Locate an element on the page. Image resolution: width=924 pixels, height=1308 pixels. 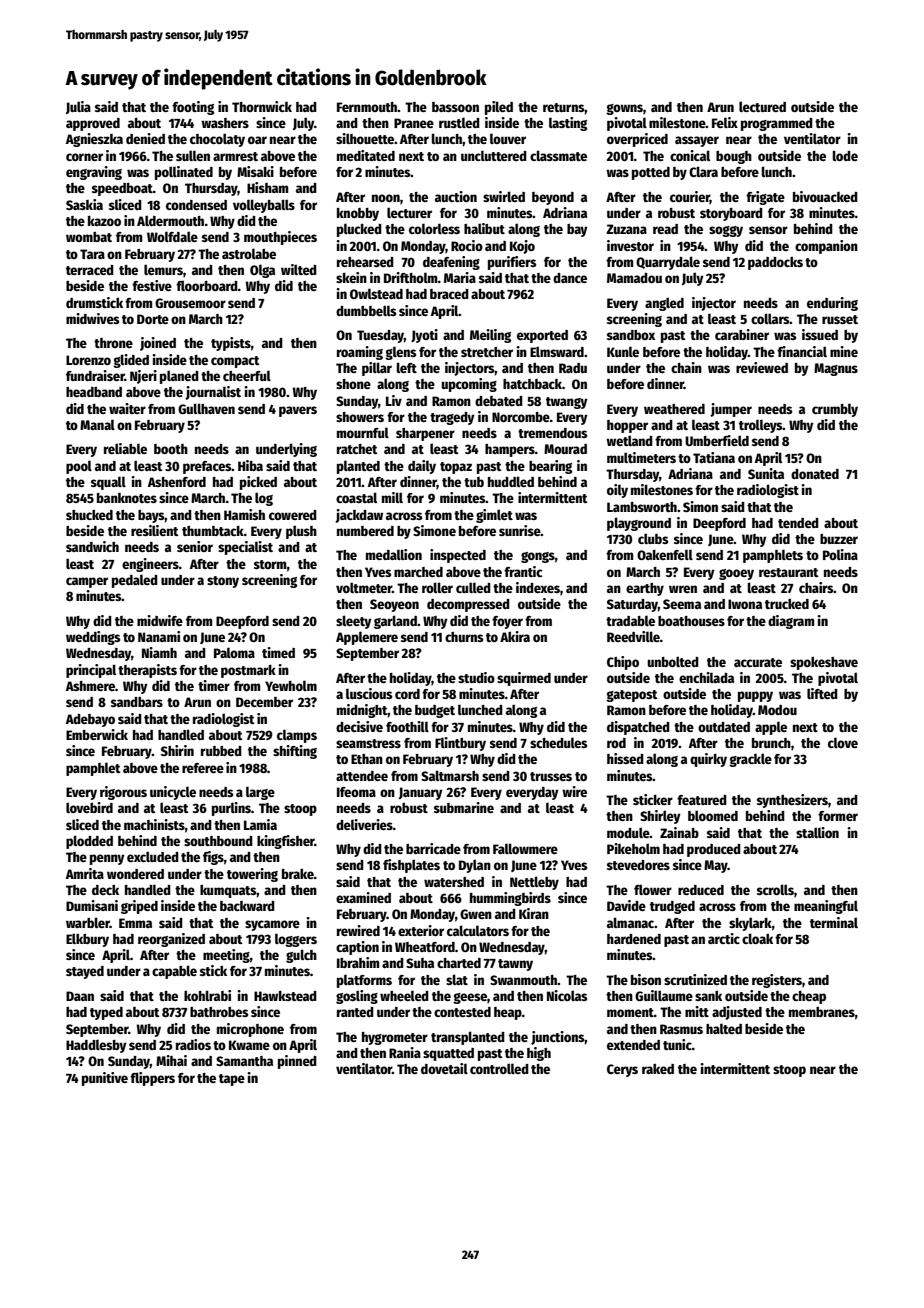
studio is located at coordinates (476, 677).
